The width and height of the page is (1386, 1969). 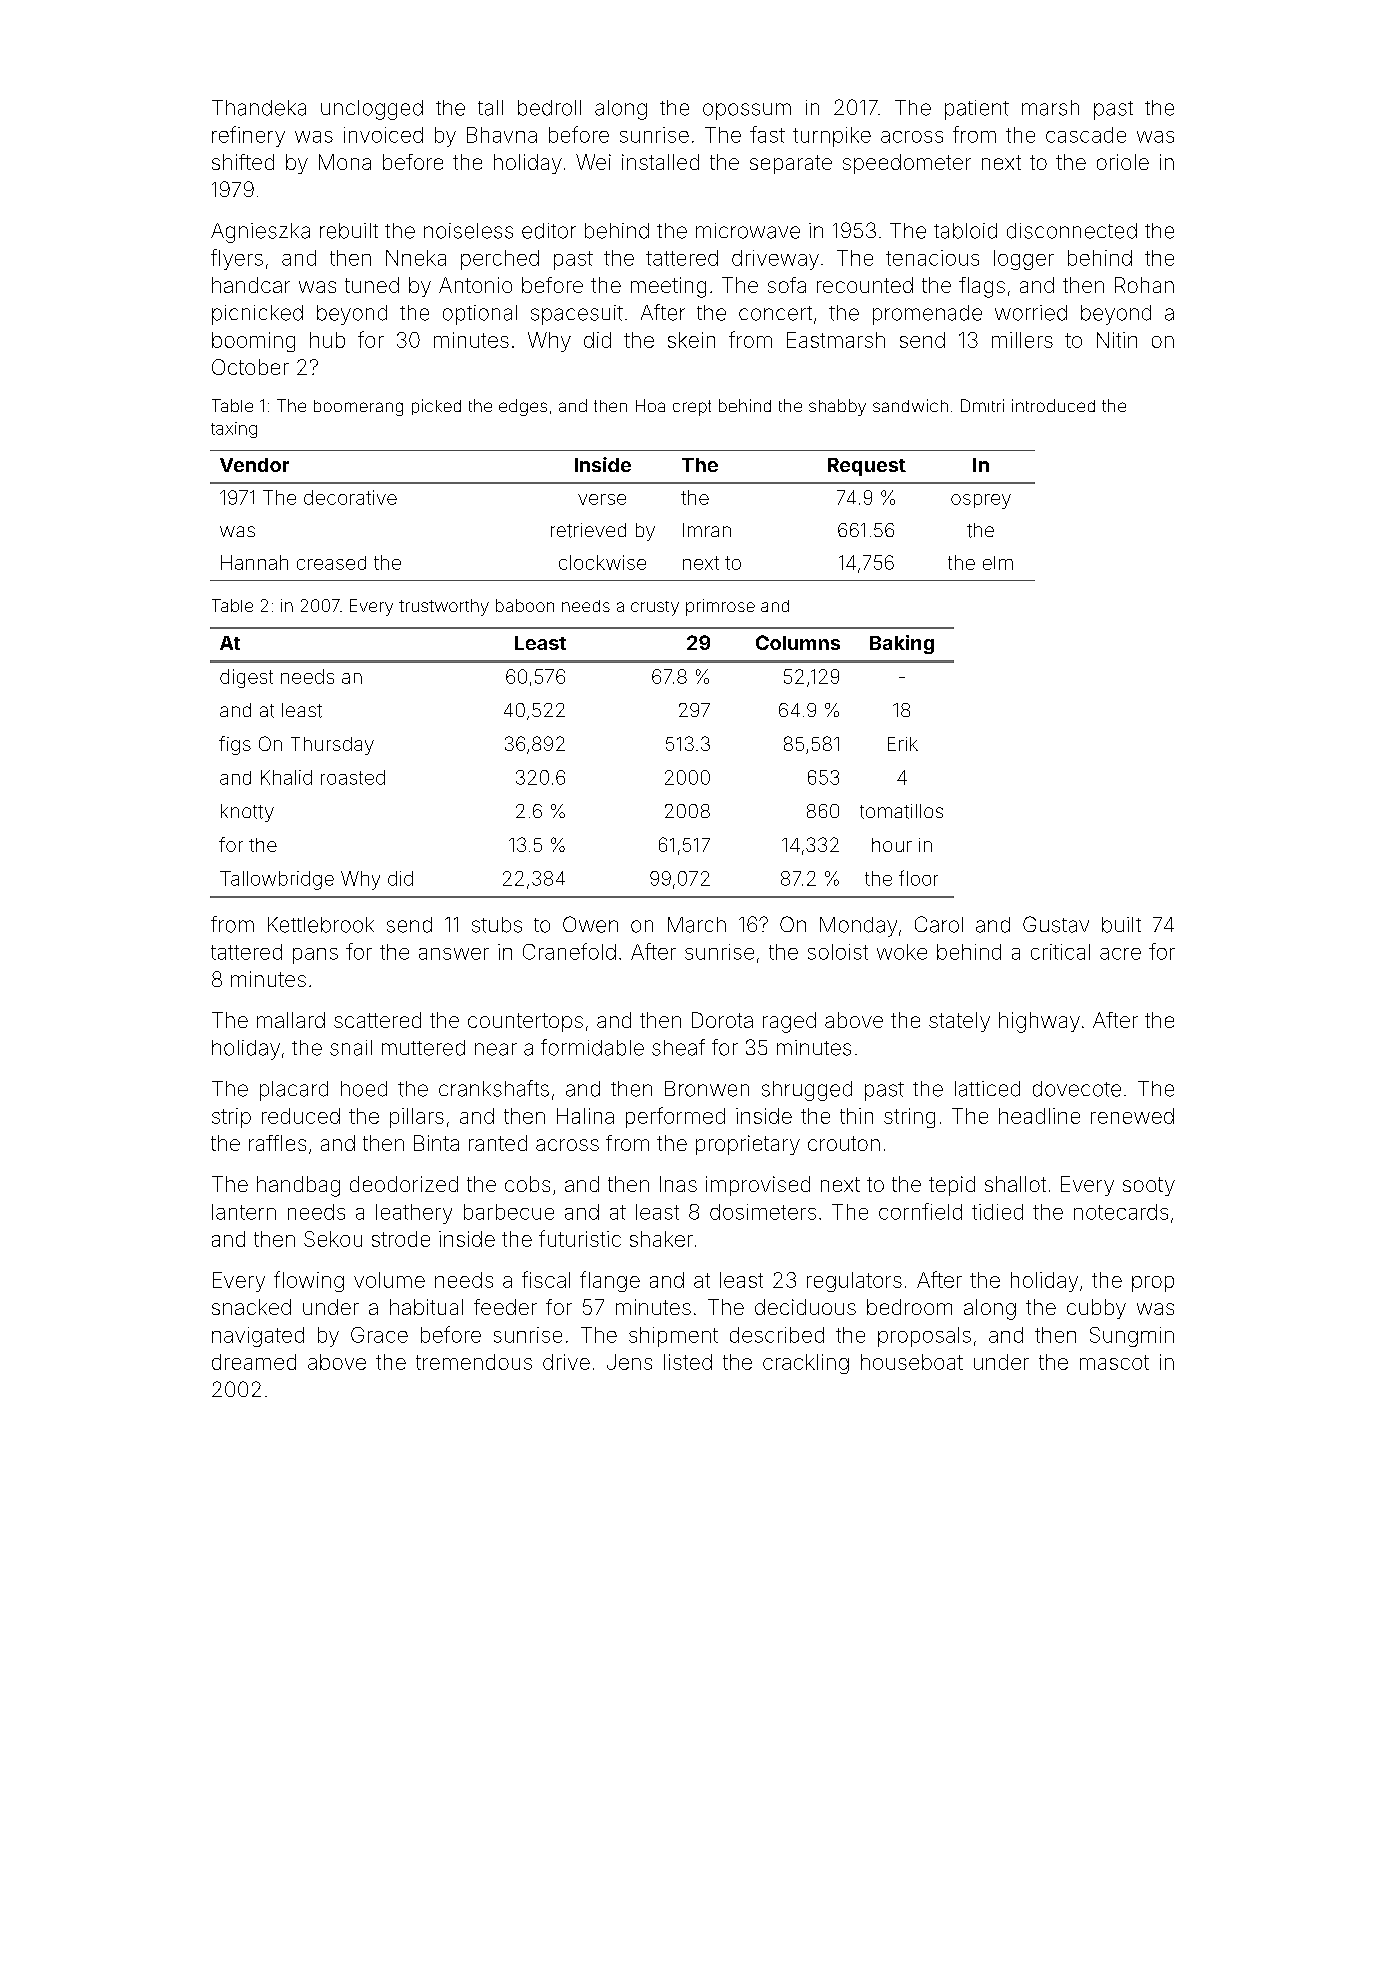 I want to click on mascot, so click(x=1114, y=1362).
